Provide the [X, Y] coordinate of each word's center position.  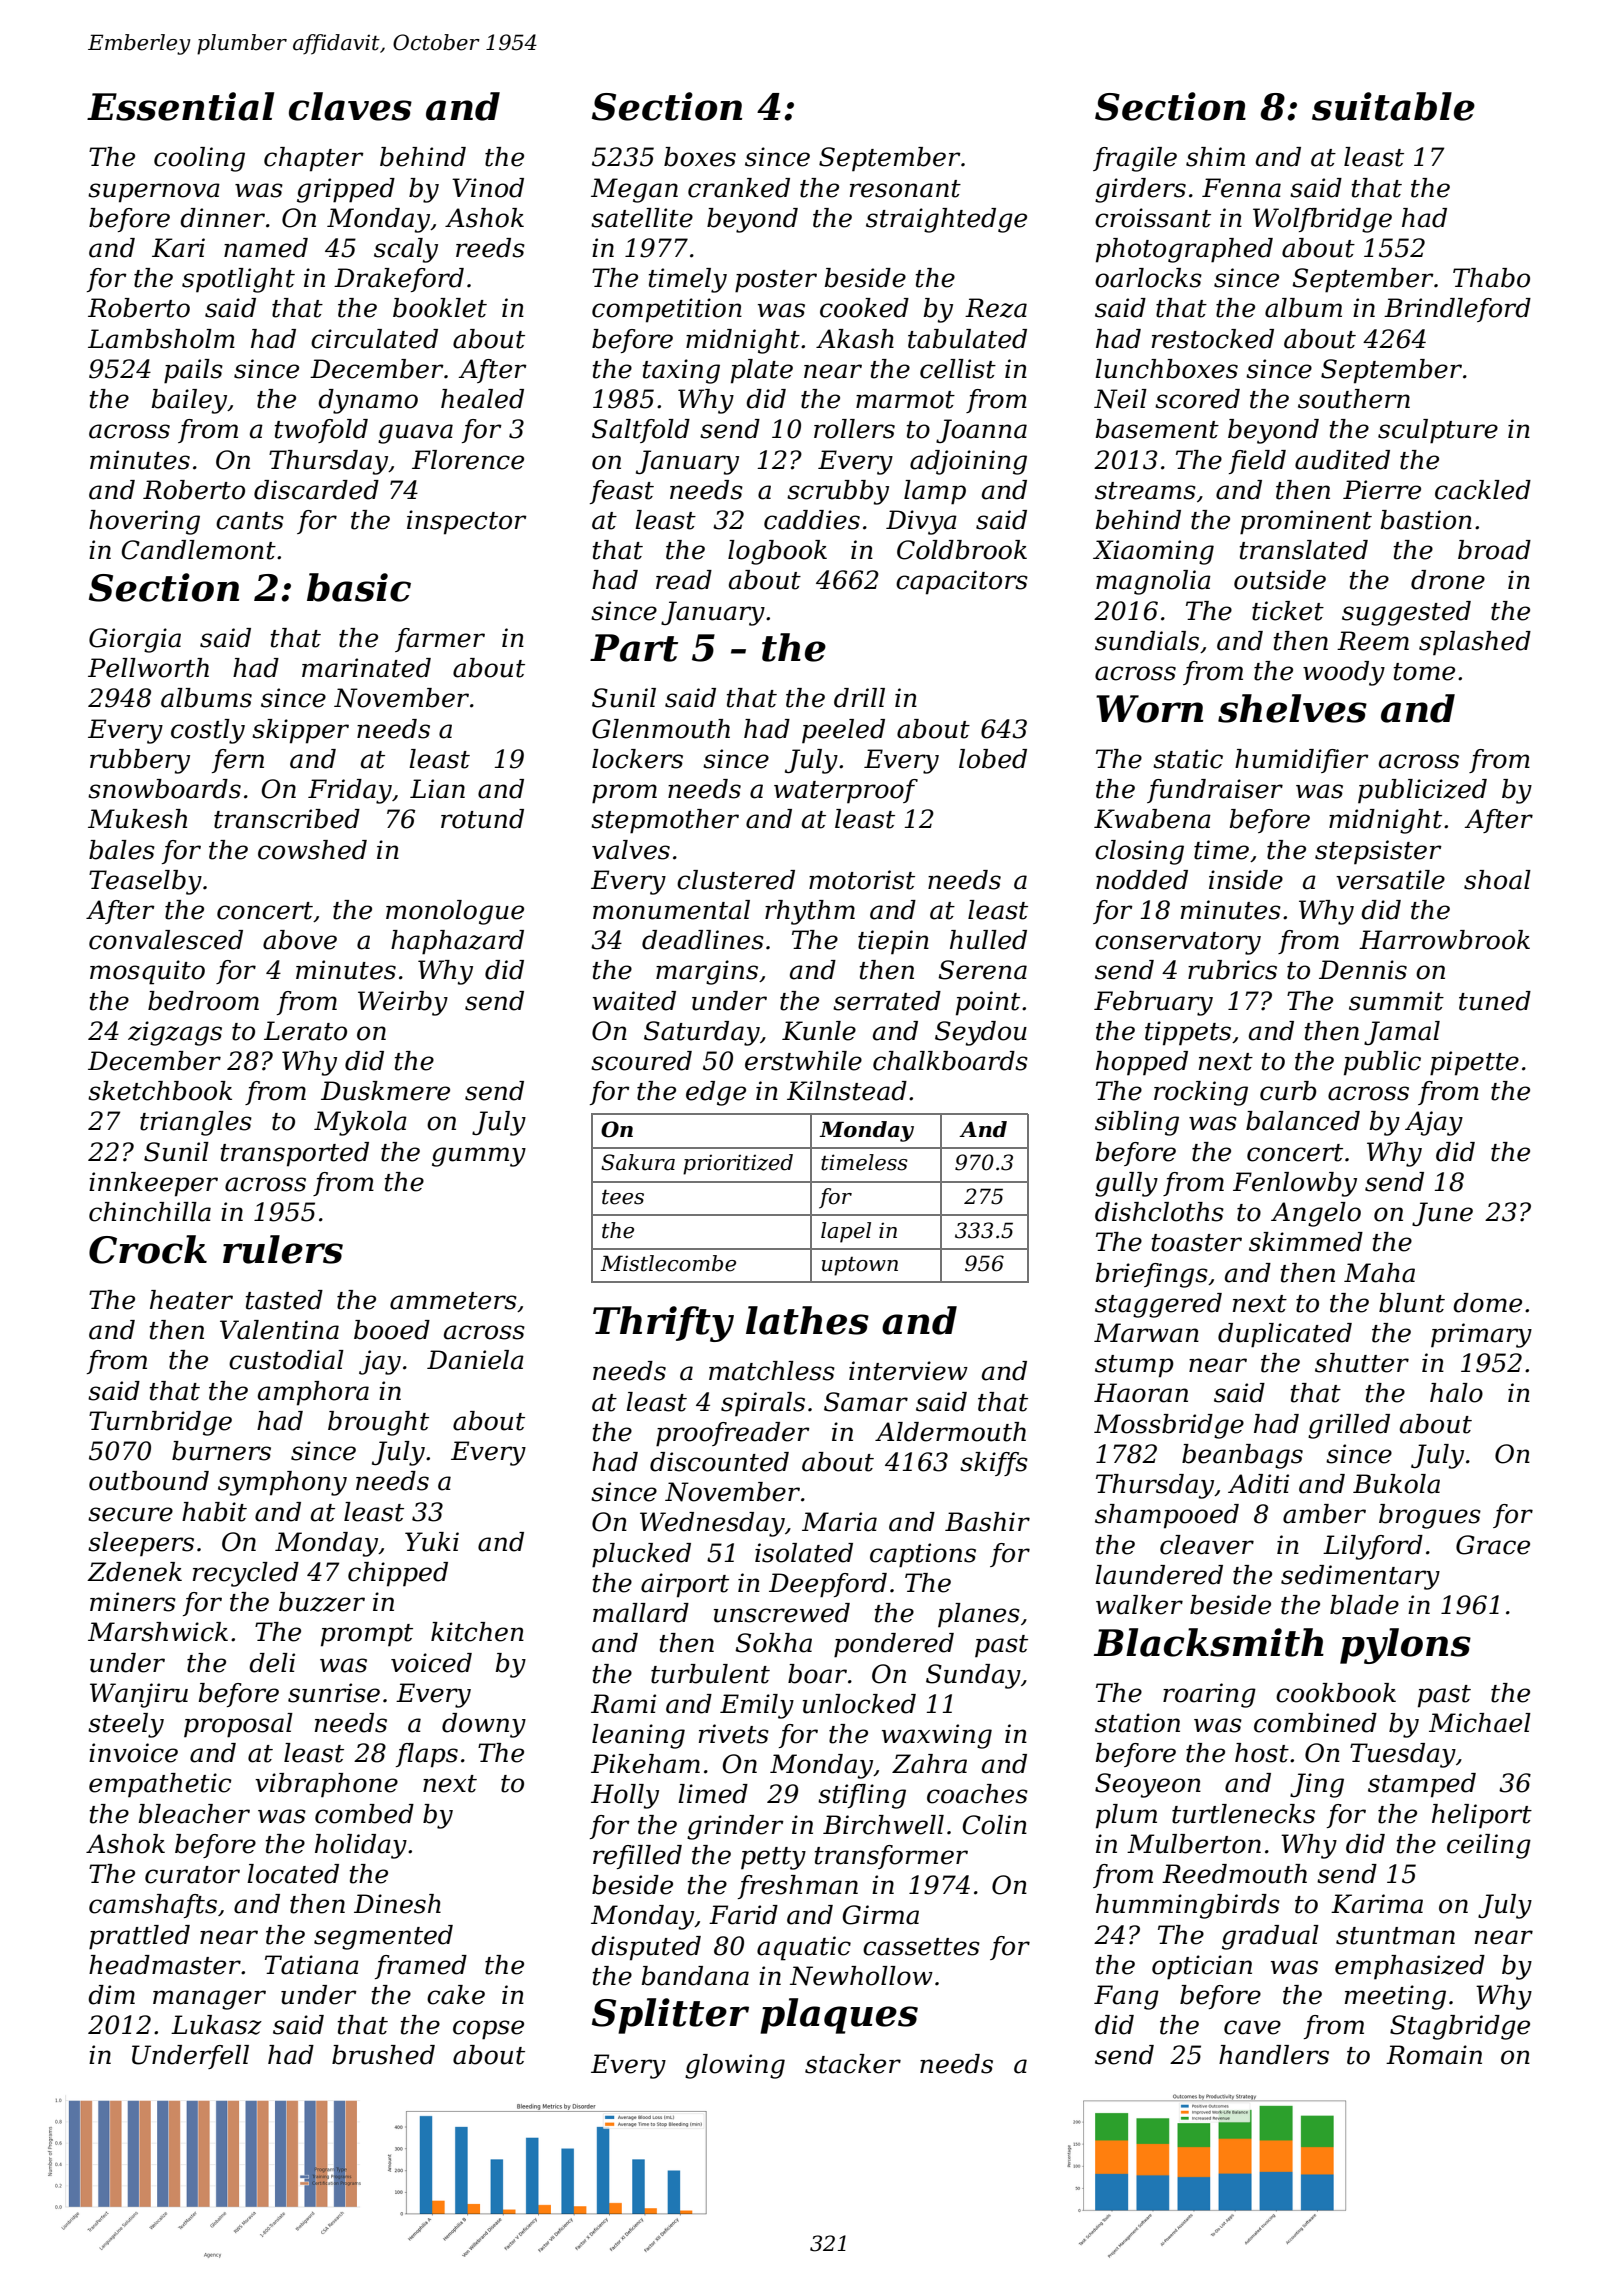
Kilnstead [847, 1091]
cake [456, 1995]
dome [1487, 1303]
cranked [739, 188]
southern [1354, 399]
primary [1481, 1335]
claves [350, 106]
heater [191, 1300]
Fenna [1241, 188]
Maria [839, 1522]
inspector [467, 522]
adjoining [968, 462]
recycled [246, 1574]
